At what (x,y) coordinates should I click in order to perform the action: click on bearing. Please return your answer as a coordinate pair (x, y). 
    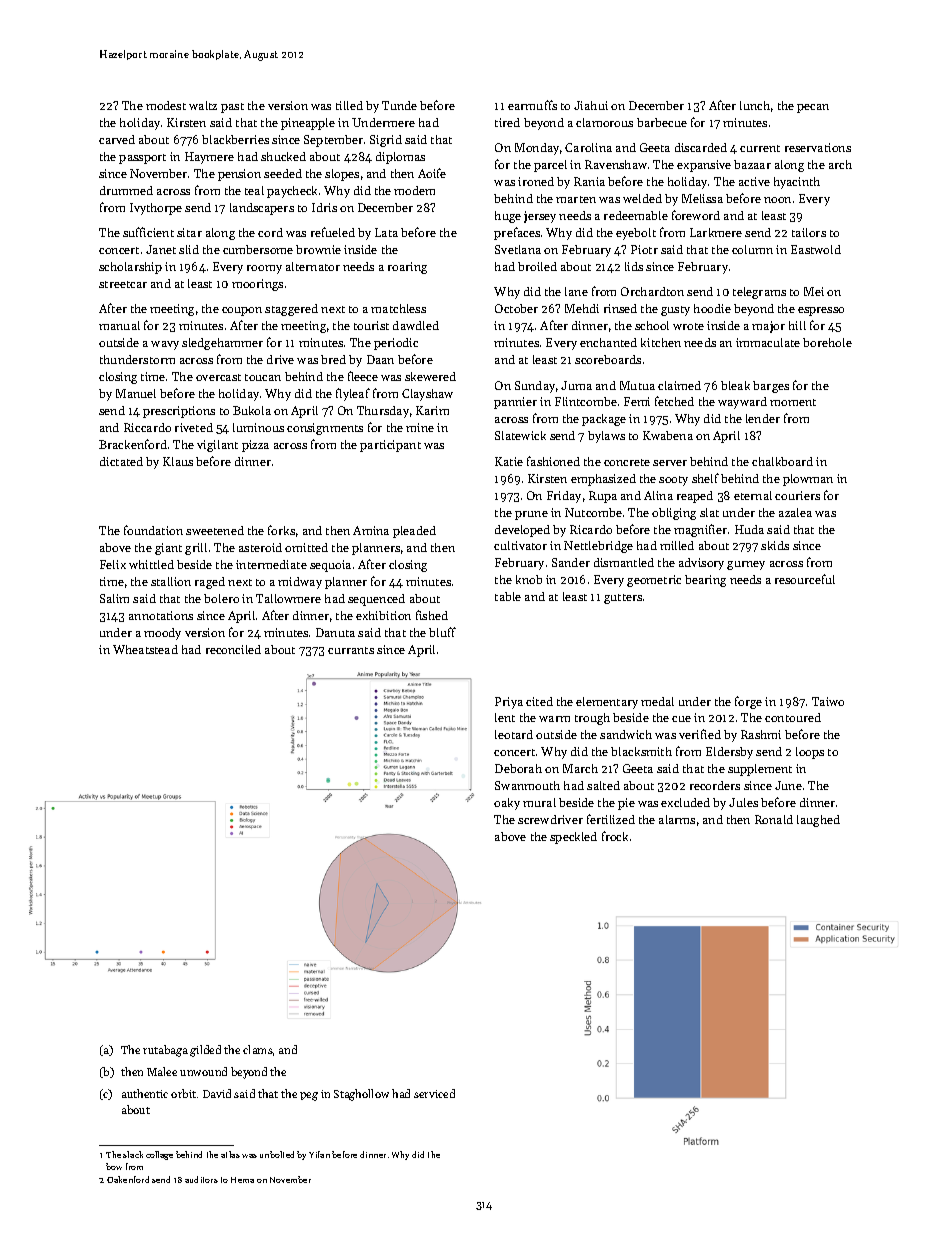
    Looking at the image, I should click on (705, 581).
